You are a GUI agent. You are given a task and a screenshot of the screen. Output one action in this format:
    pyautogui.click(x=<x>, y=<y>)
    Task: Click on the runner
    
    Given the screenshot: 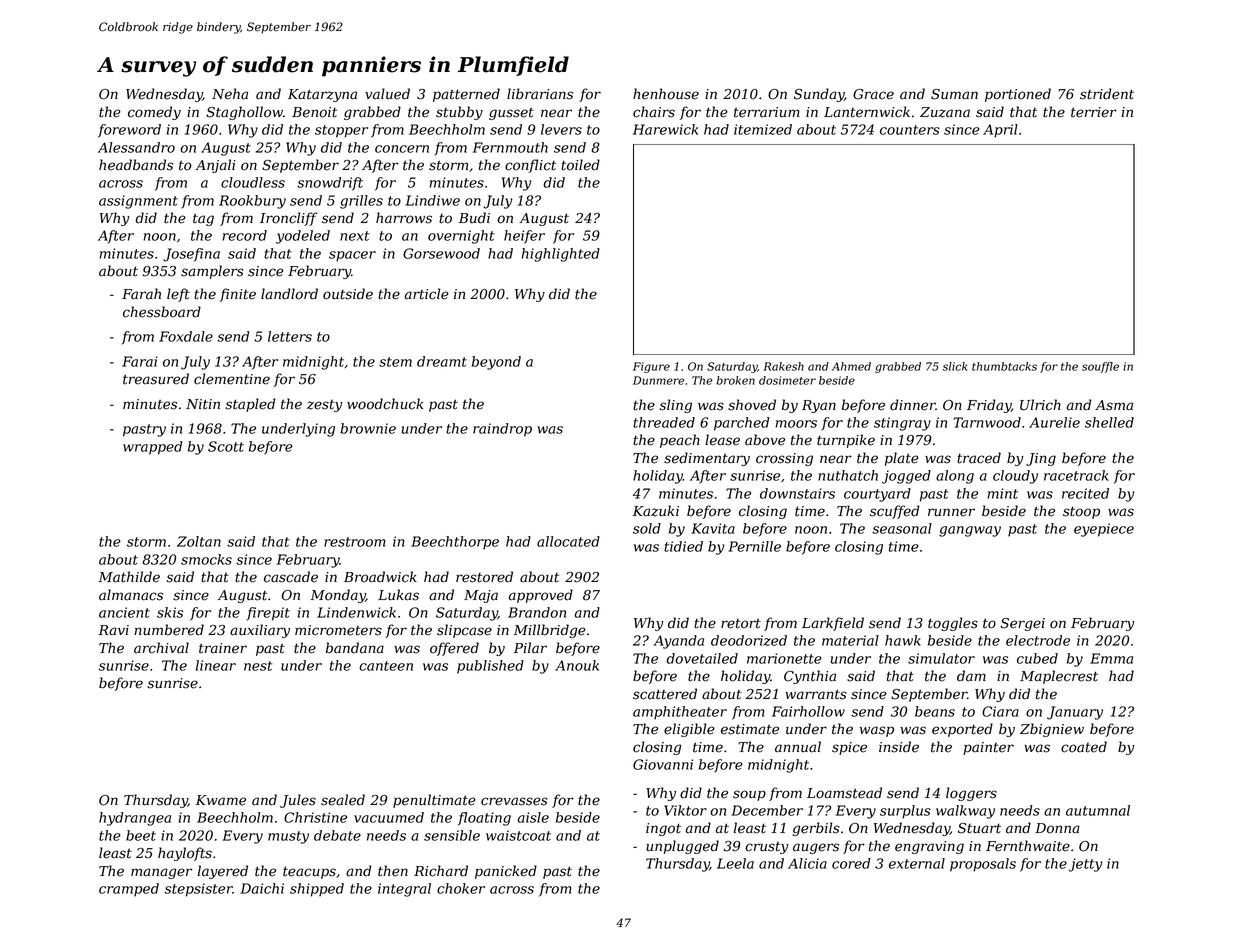 What is the action you would take?
    pyautogui.click(x=951, y=512)
